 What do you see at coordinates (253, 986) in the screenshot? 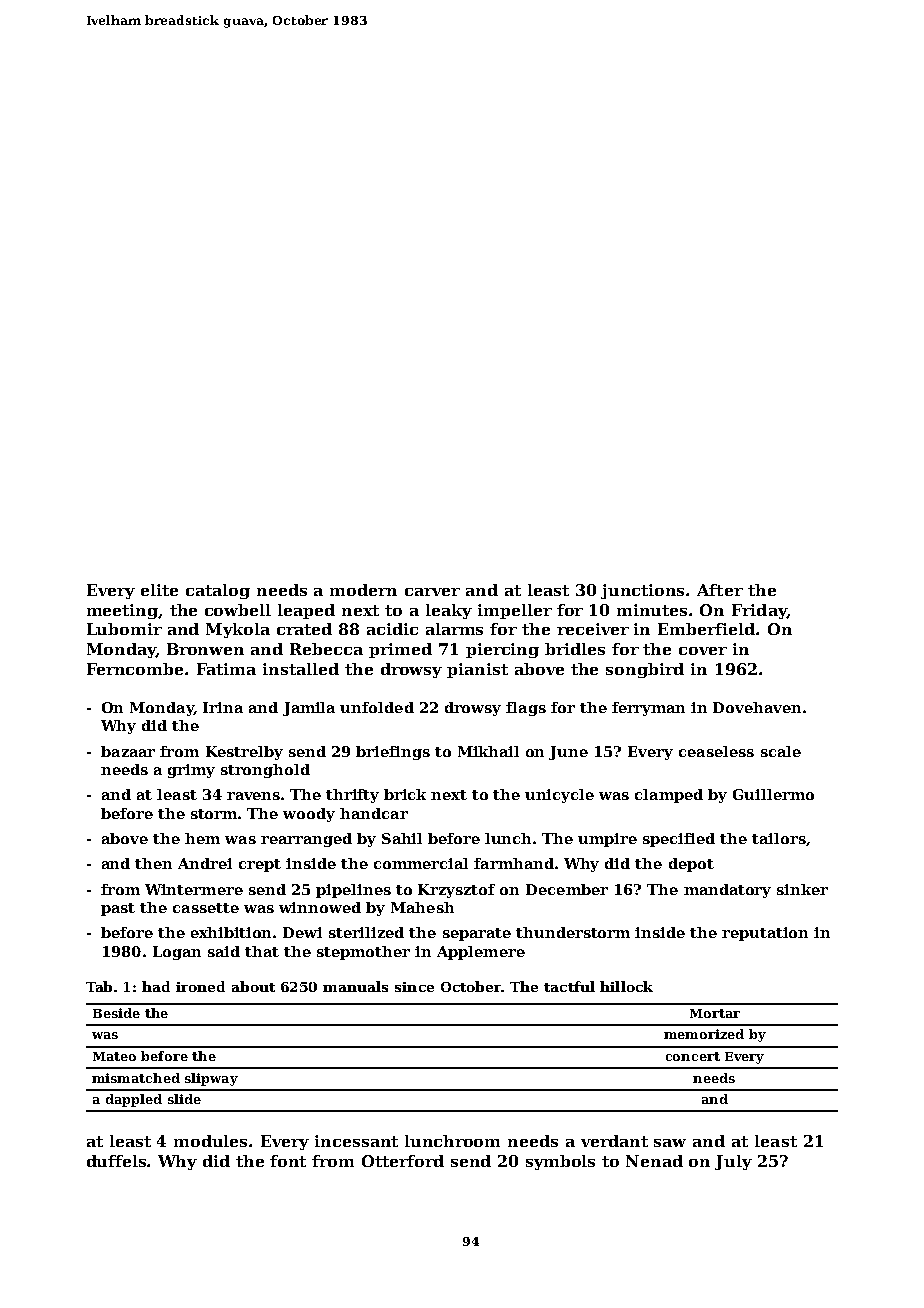
I see `about` at bounding box center [253, 986].
